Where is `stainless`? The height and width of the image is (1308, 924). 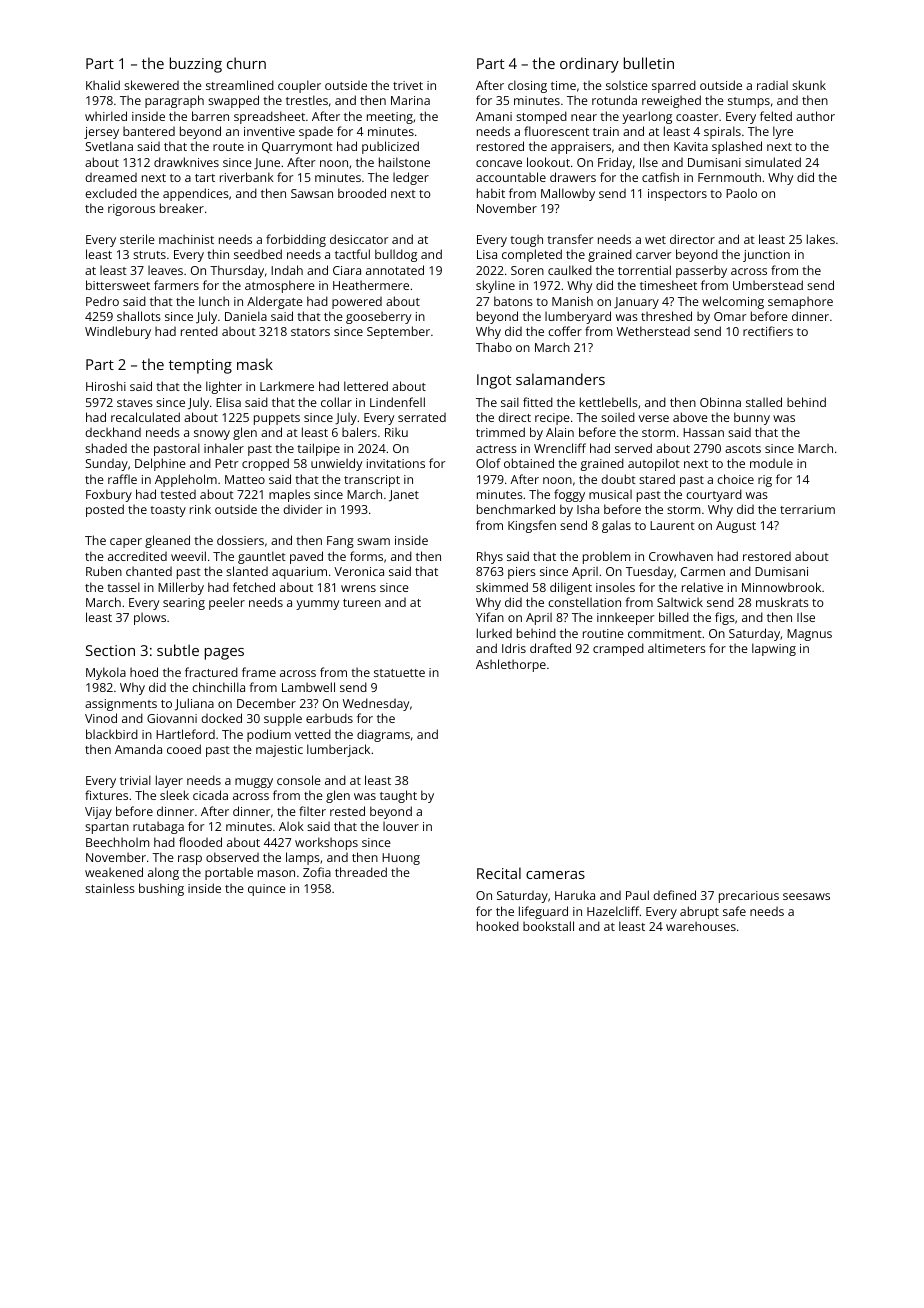
stainless is located at coordinates (110, 888).
